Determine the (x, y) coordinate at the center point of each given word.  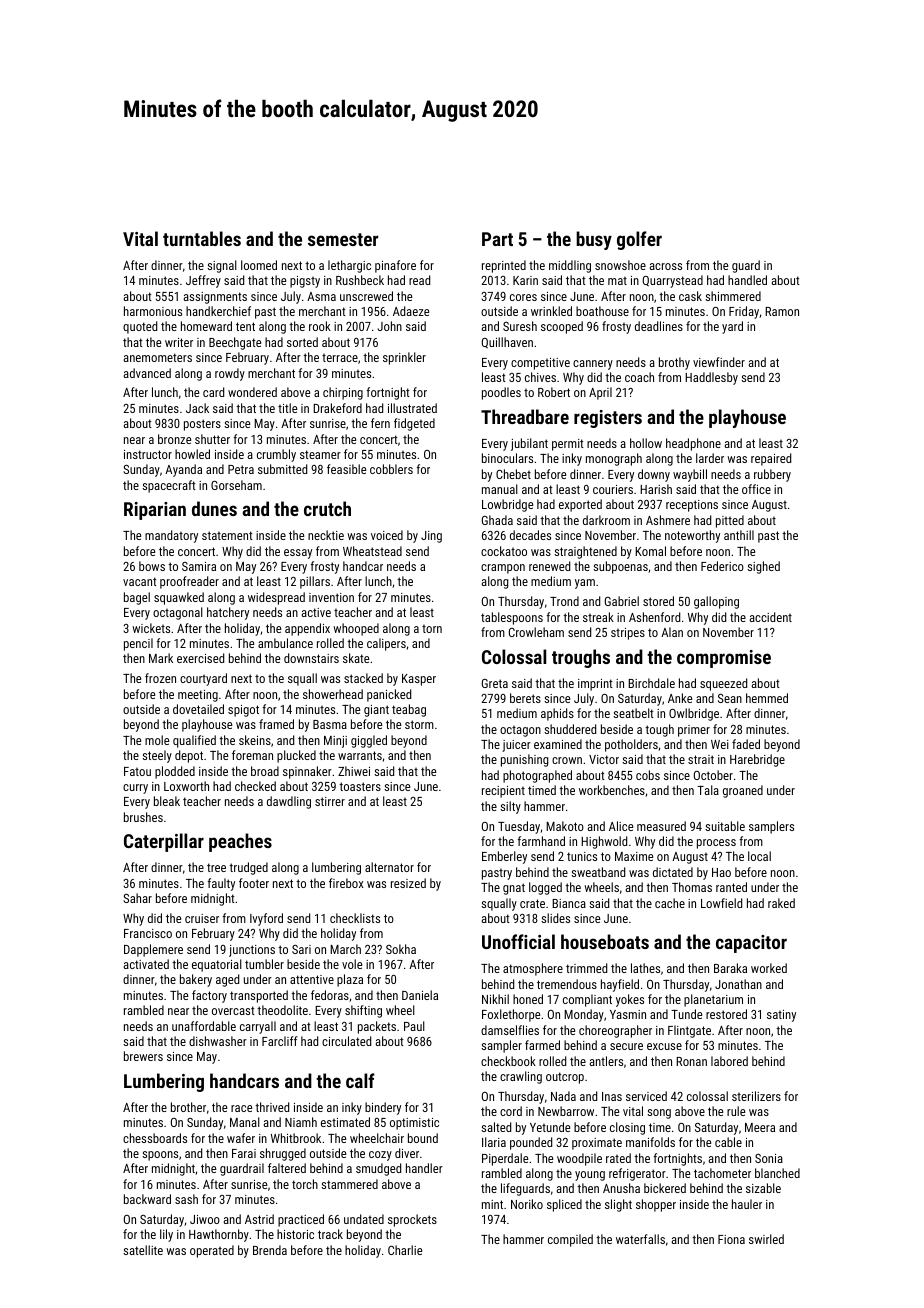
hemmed (767, 698)
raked (781, 903)
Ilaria (494, 1142)
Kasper (419, 680)
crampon (503, 569)
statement (227, 535)
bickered (665, 1188)
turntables (202, 238)
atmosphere (533, 969)
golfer (639, 240)
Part (497, 239)
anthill (739, 535)
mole (157, 740)
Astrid (259, 1219)
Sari (301, 949)
